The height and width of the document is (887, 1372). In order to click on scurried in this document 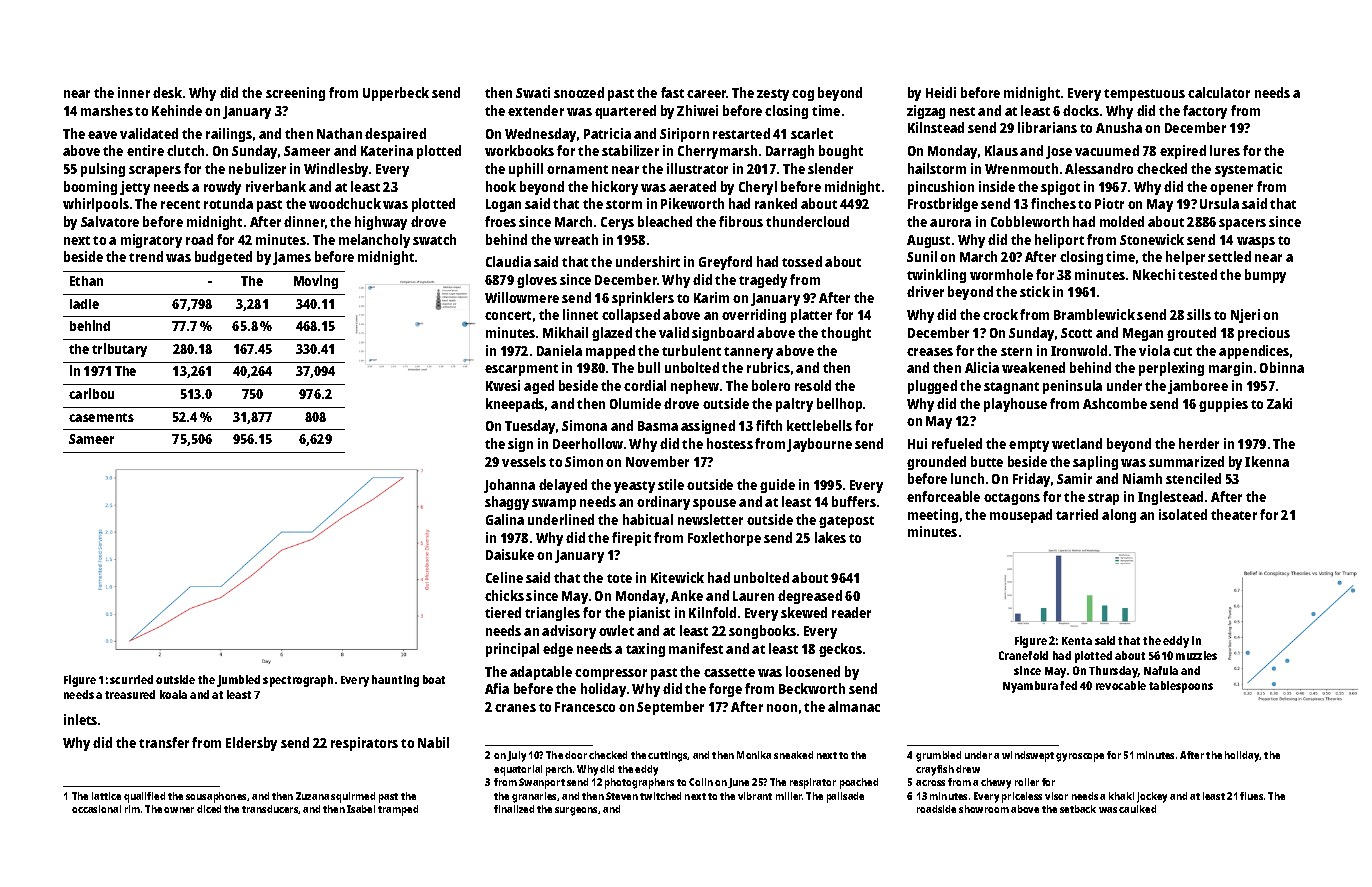, I will do `click(131, 679)`.
